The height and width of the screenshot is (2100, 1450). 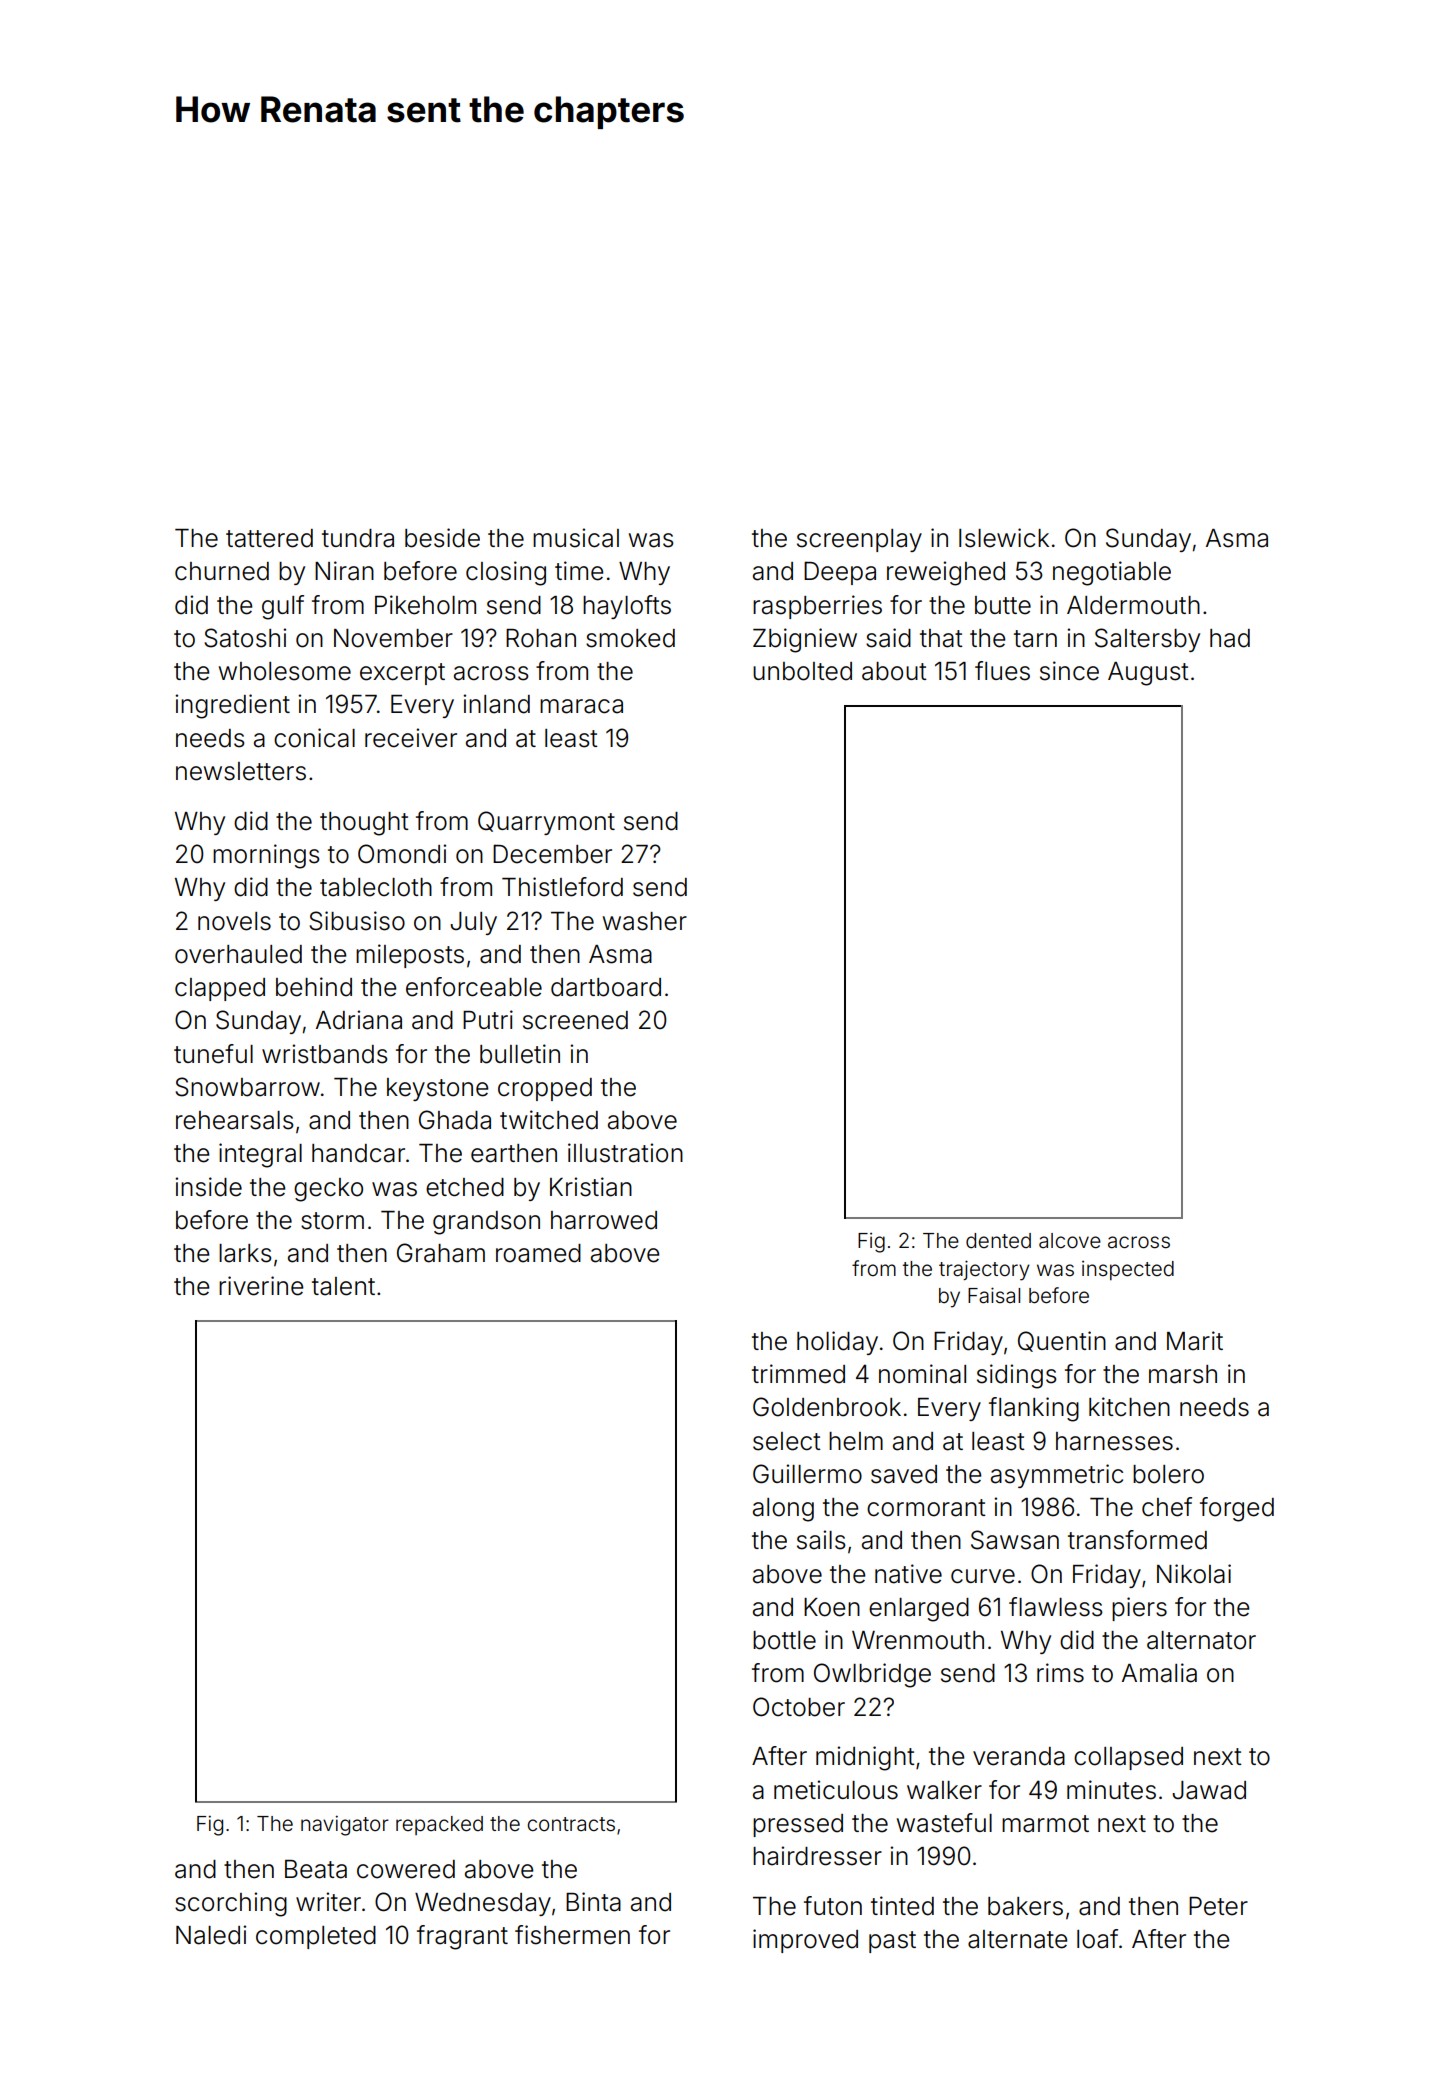 What do you see at coordinates (357, 921) in the screenshot?
I see `Sibusiso` at bounding box center [357, 921].
